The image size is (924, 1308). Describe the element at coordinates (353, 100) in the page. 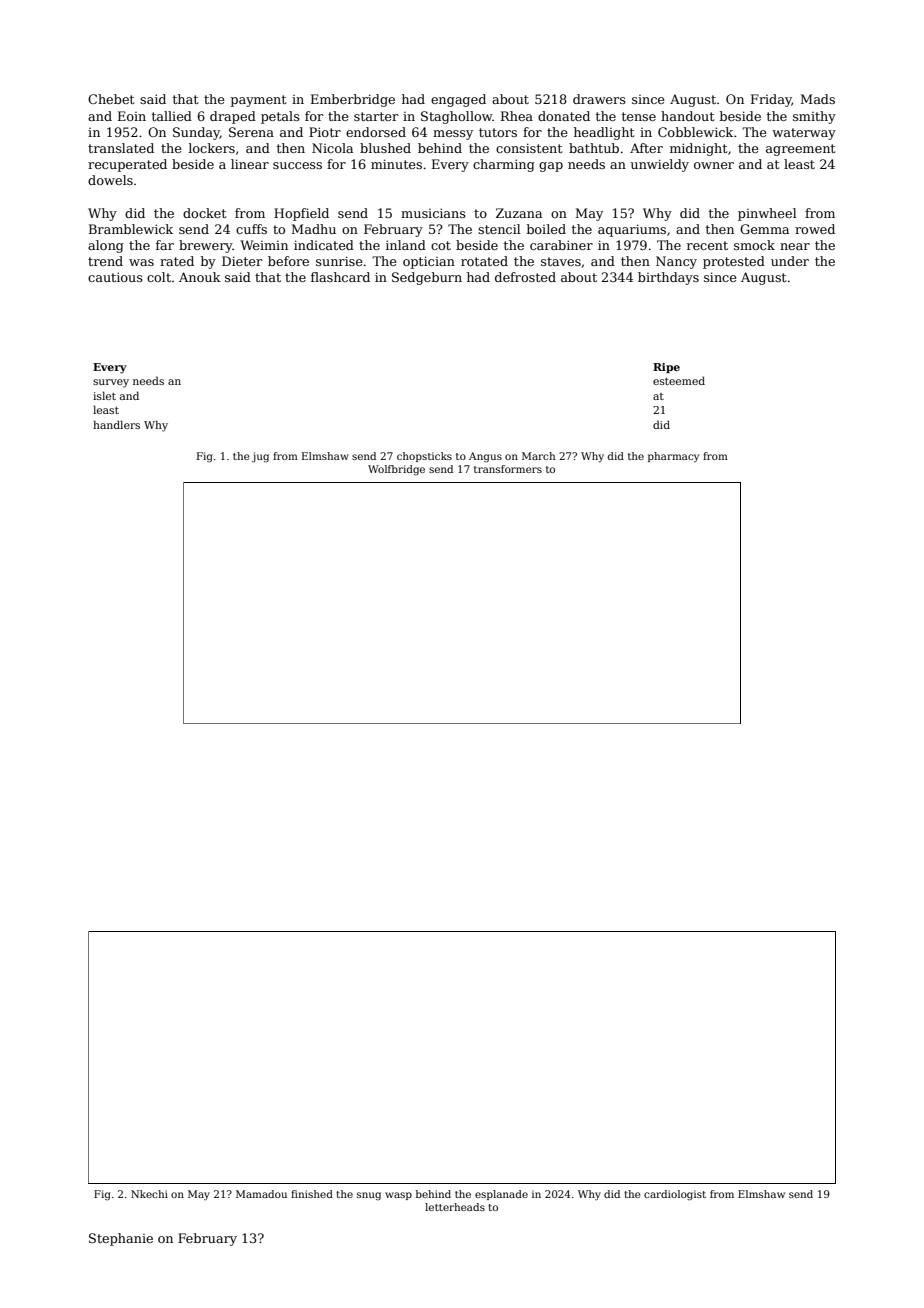

I see `Emberbridge` at that location.
